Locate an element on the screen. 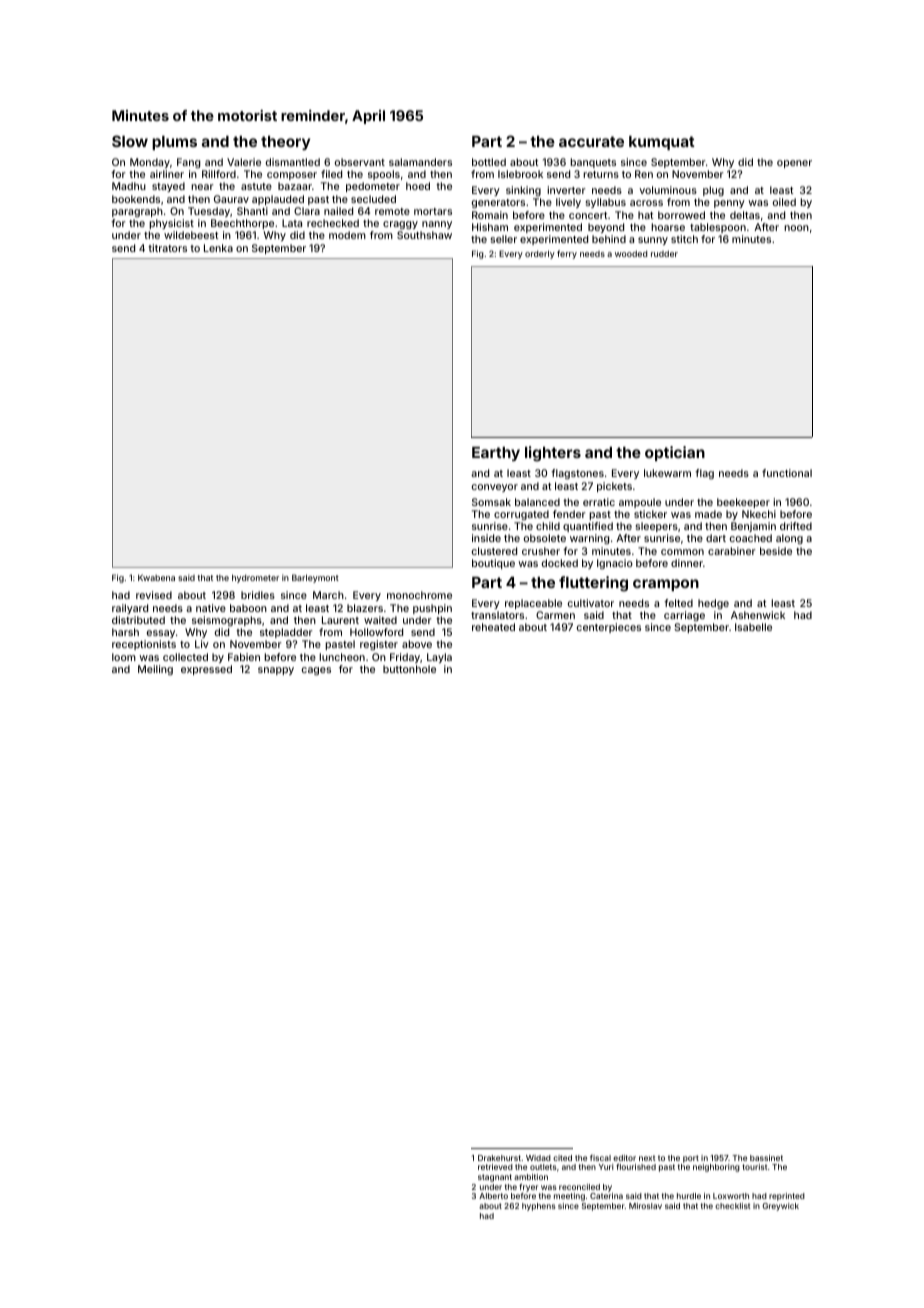 The image size is (924, 1308). optician is located at coordinates (675, 453).
